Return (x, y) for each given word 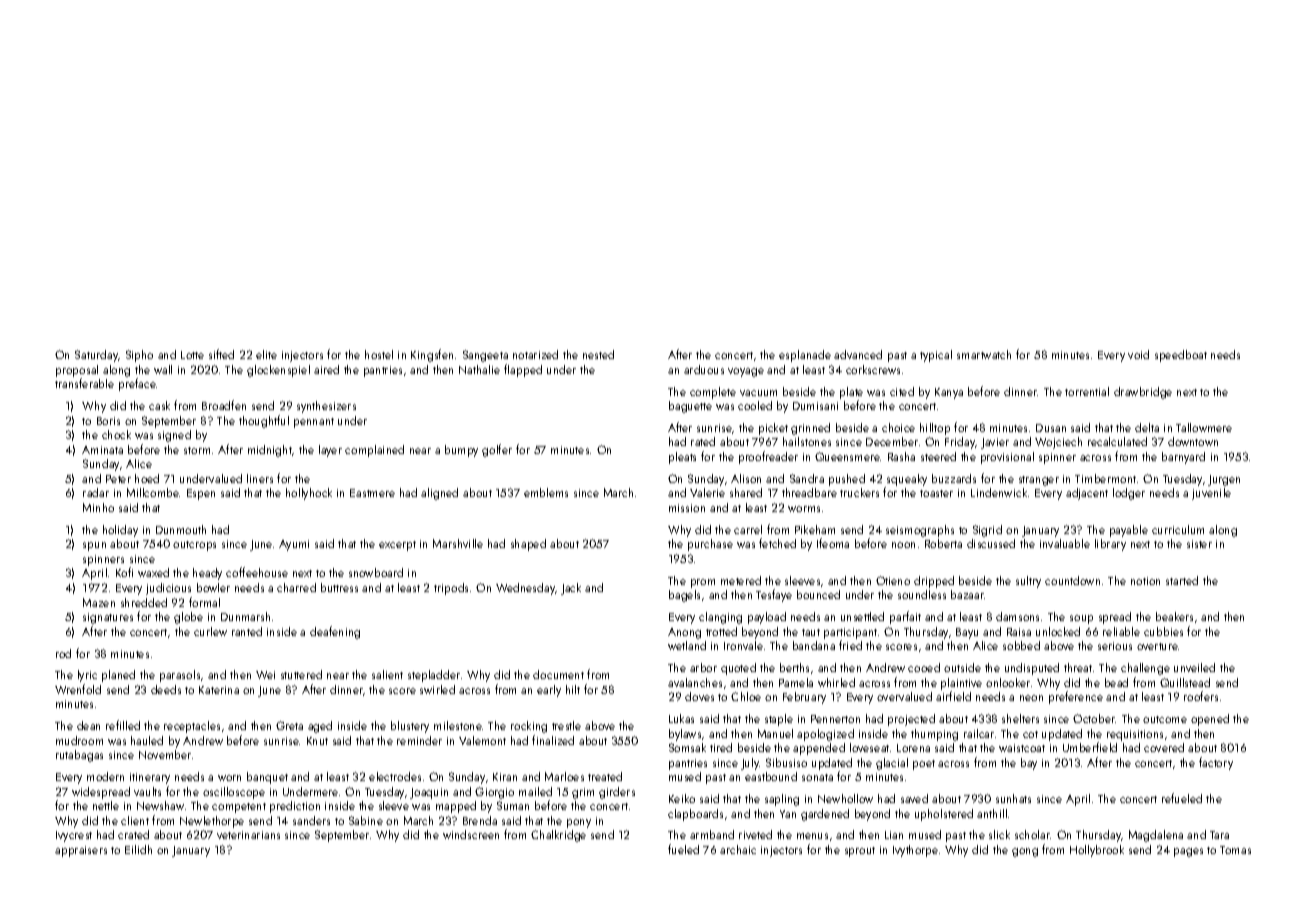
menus (812, 836)
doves (699, 696)
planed (118, 676)
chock (116, 434)
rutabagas (79, 756)
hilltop (935, 429)
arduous (704, 369)
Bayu (967, 633)
